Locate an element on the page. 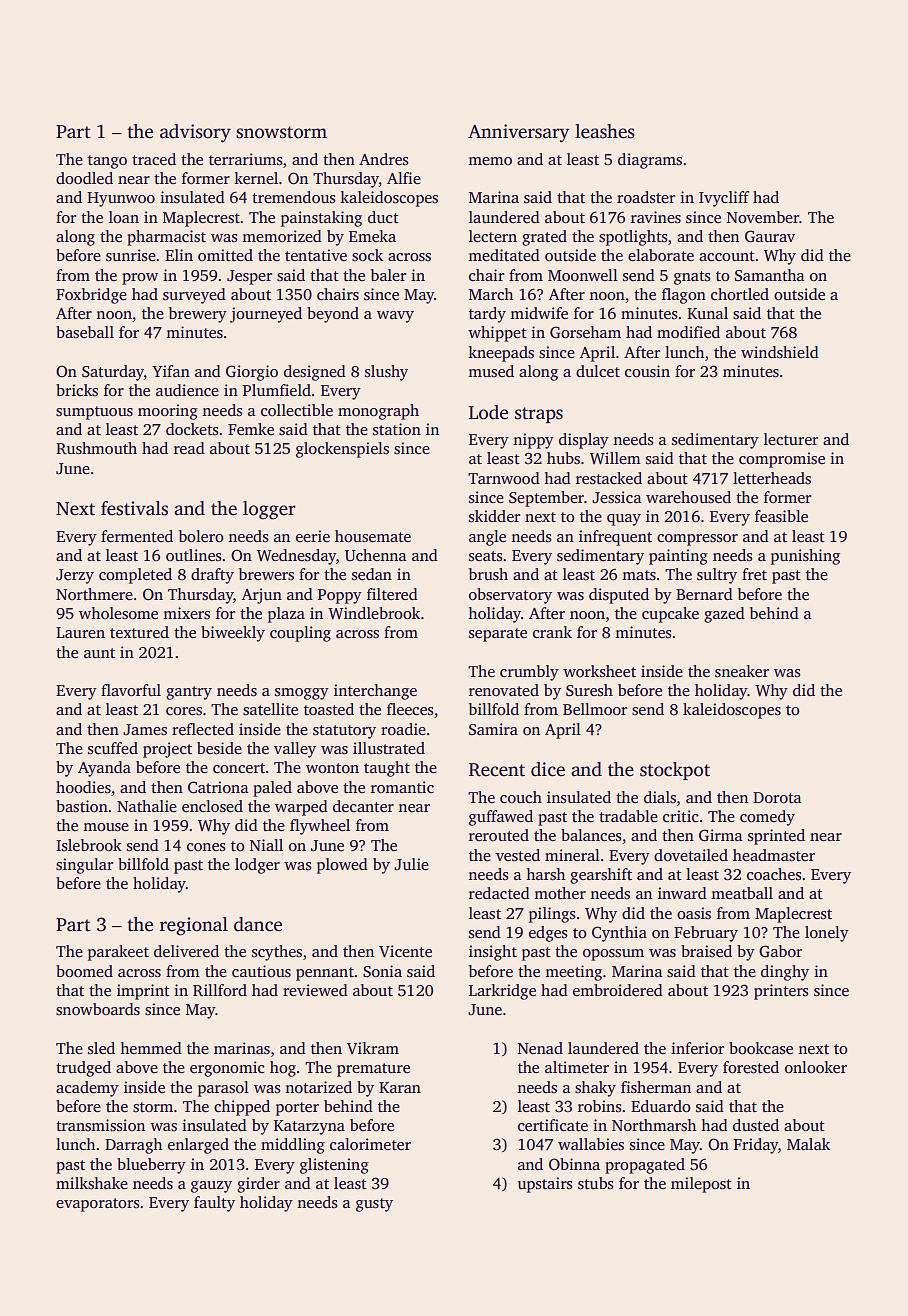 This page has height=1316, width=908. gusty is located at coordinates (374, 1205).
